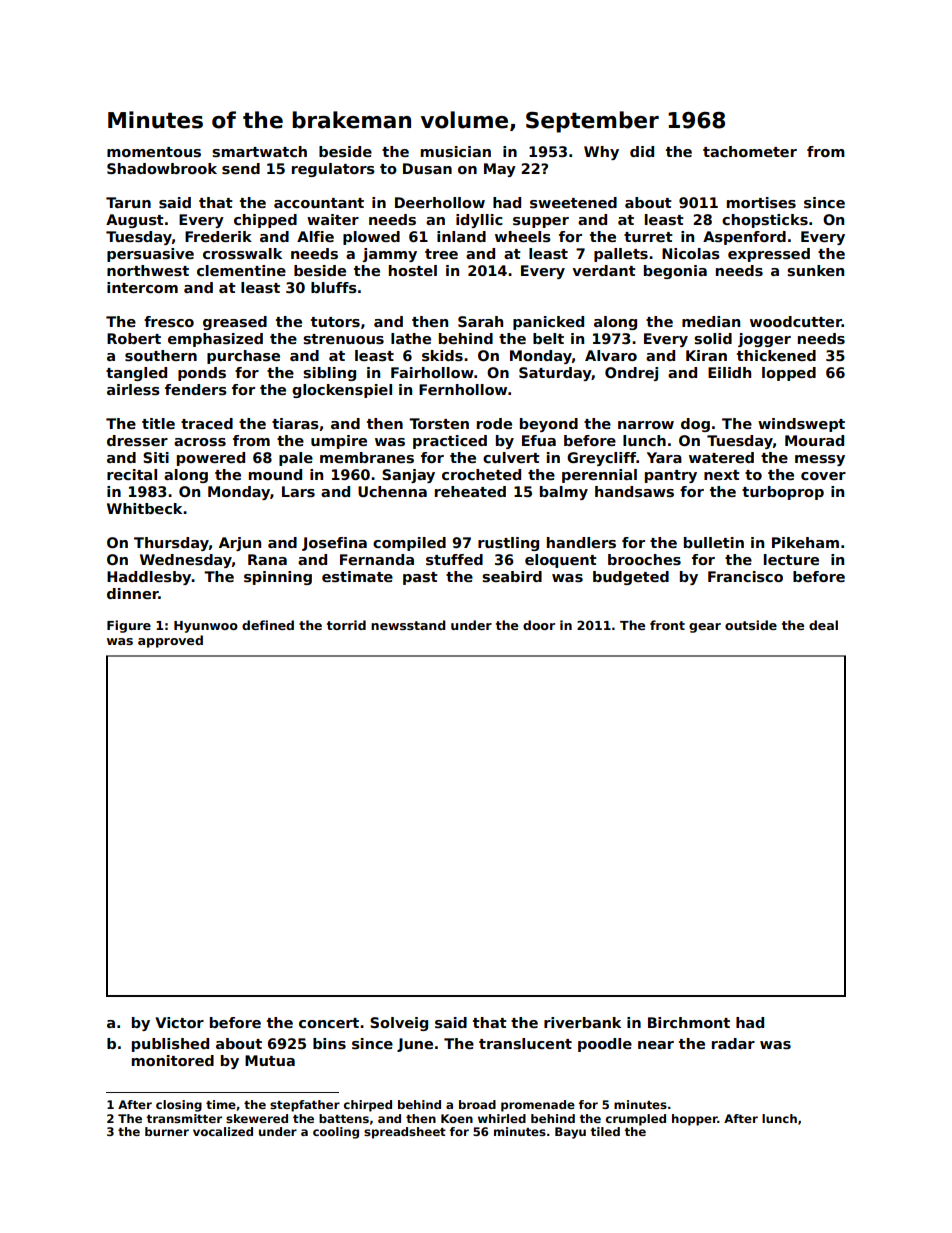  Describe the element at coordinates (705, 628) in the page. I see `gear` at that location.
